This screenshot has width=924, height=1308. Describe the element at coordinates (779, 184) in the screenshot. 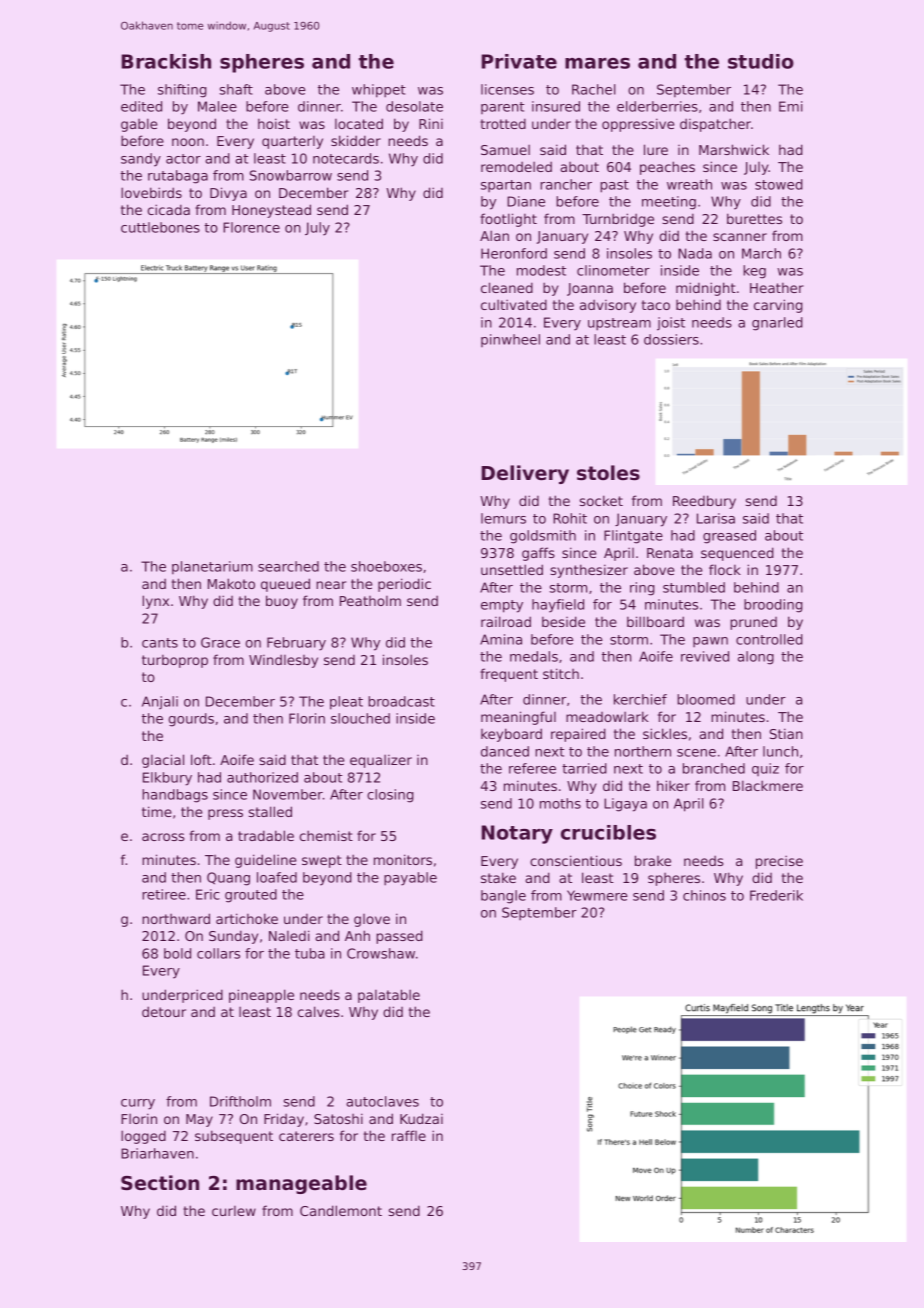

I see `stowed` at that location.
